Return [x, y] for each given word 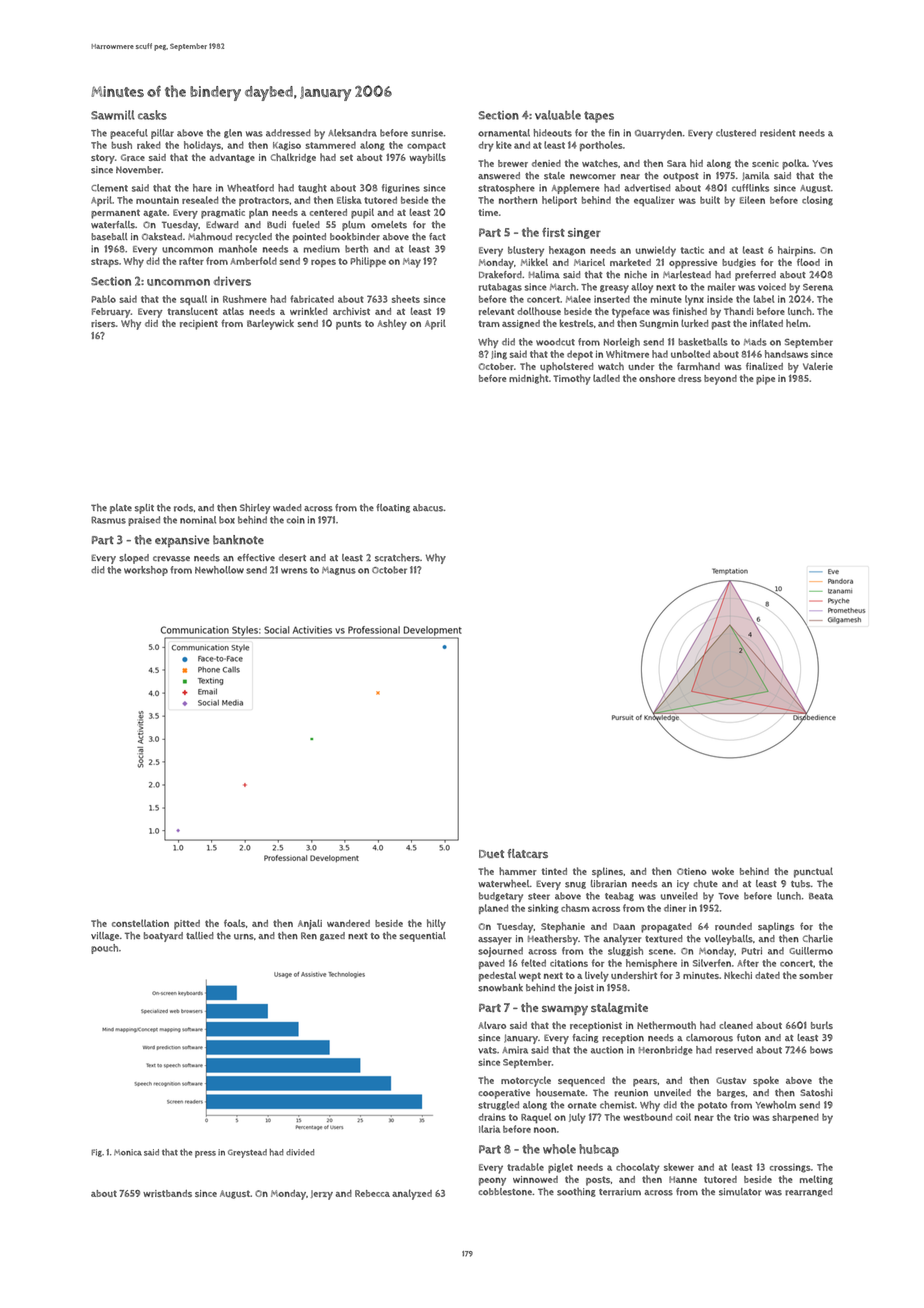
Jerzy [322, 1195]
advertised [647, 188]
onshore [657, 378]
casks [152, 115]
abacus [428, 508]
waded [287, 507]
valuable [558, 115]
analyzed [412, 1194]
